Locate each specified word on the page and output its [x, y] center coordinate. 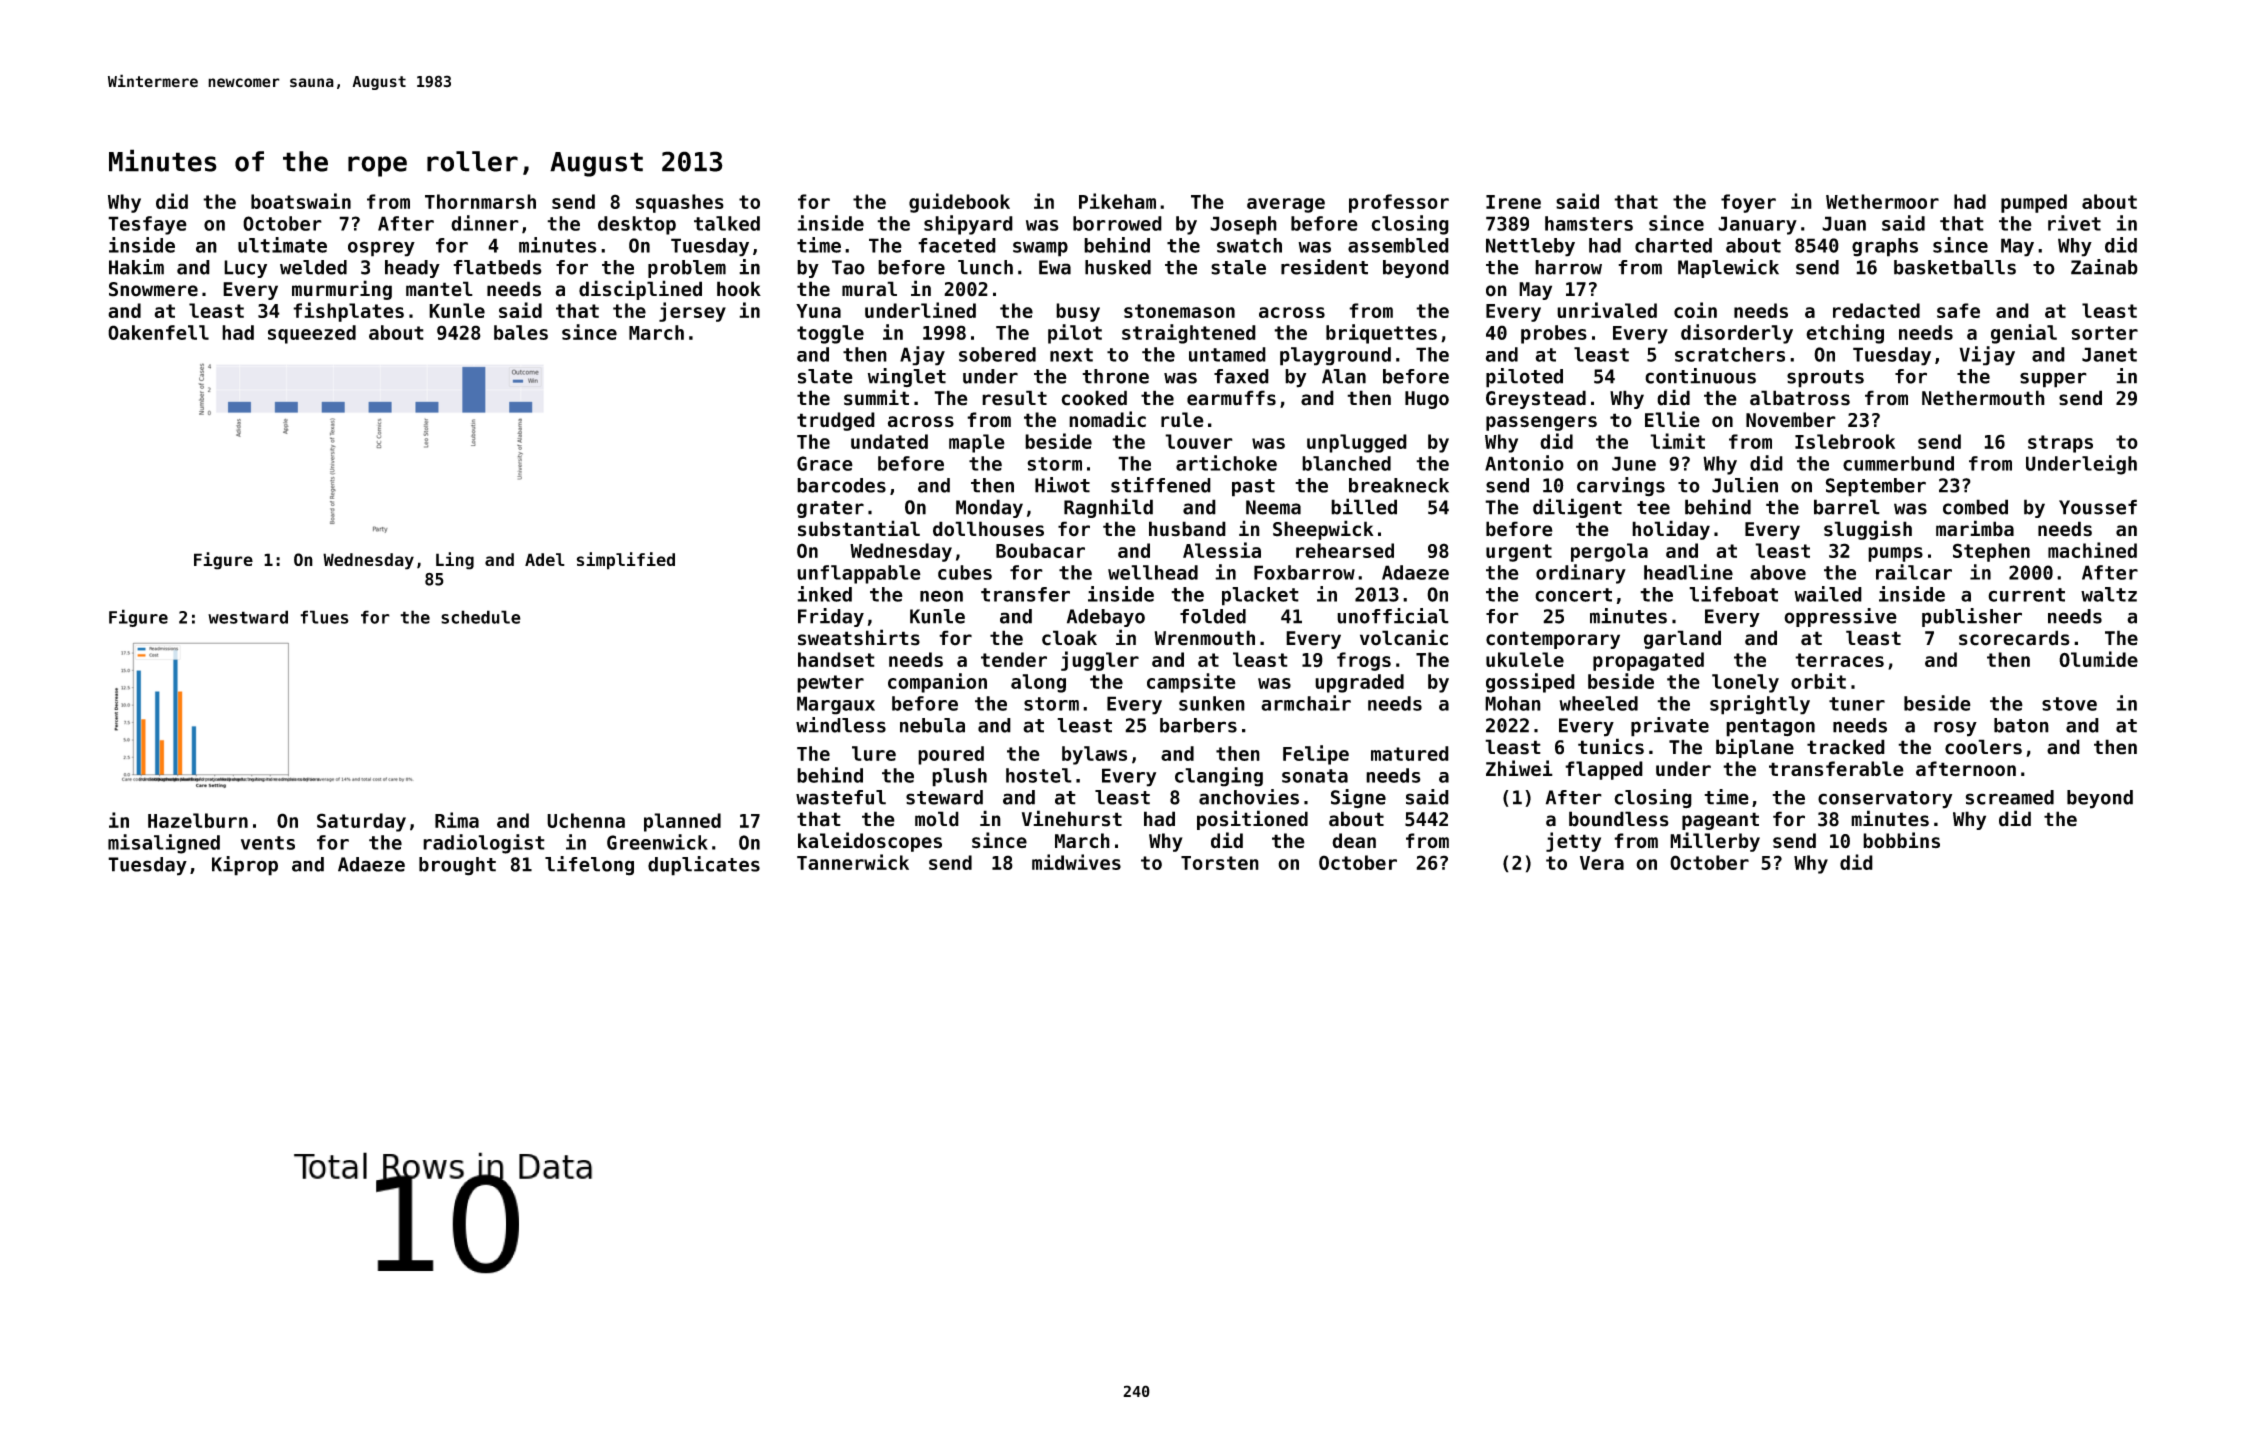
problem [687, 269]
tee [1653, 508]
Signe [1358, 799]
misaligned [164, 844]
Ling [455, 561]
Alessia [1222, 550]
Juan [1844, 223]
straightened [1189, 334]
